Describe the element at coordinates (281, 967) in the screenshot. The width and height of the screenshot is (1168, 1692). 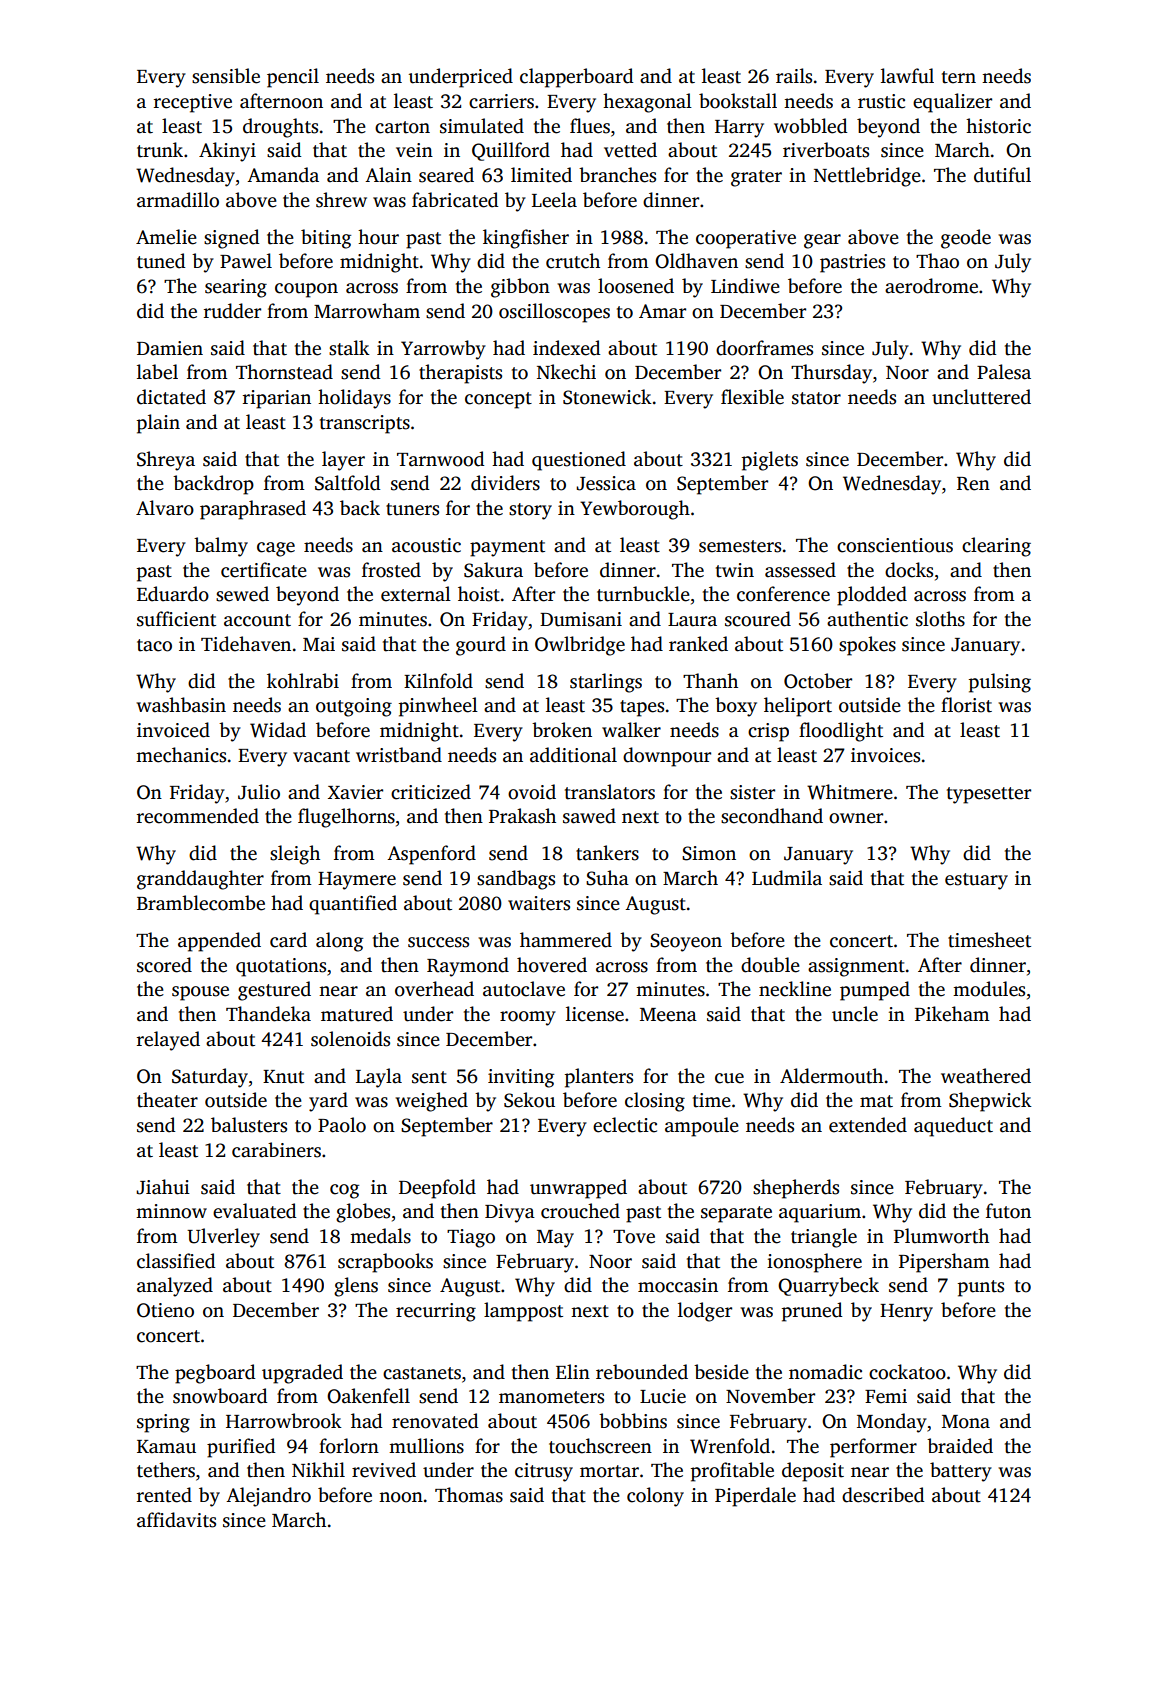
I see `quotations` at that location.
